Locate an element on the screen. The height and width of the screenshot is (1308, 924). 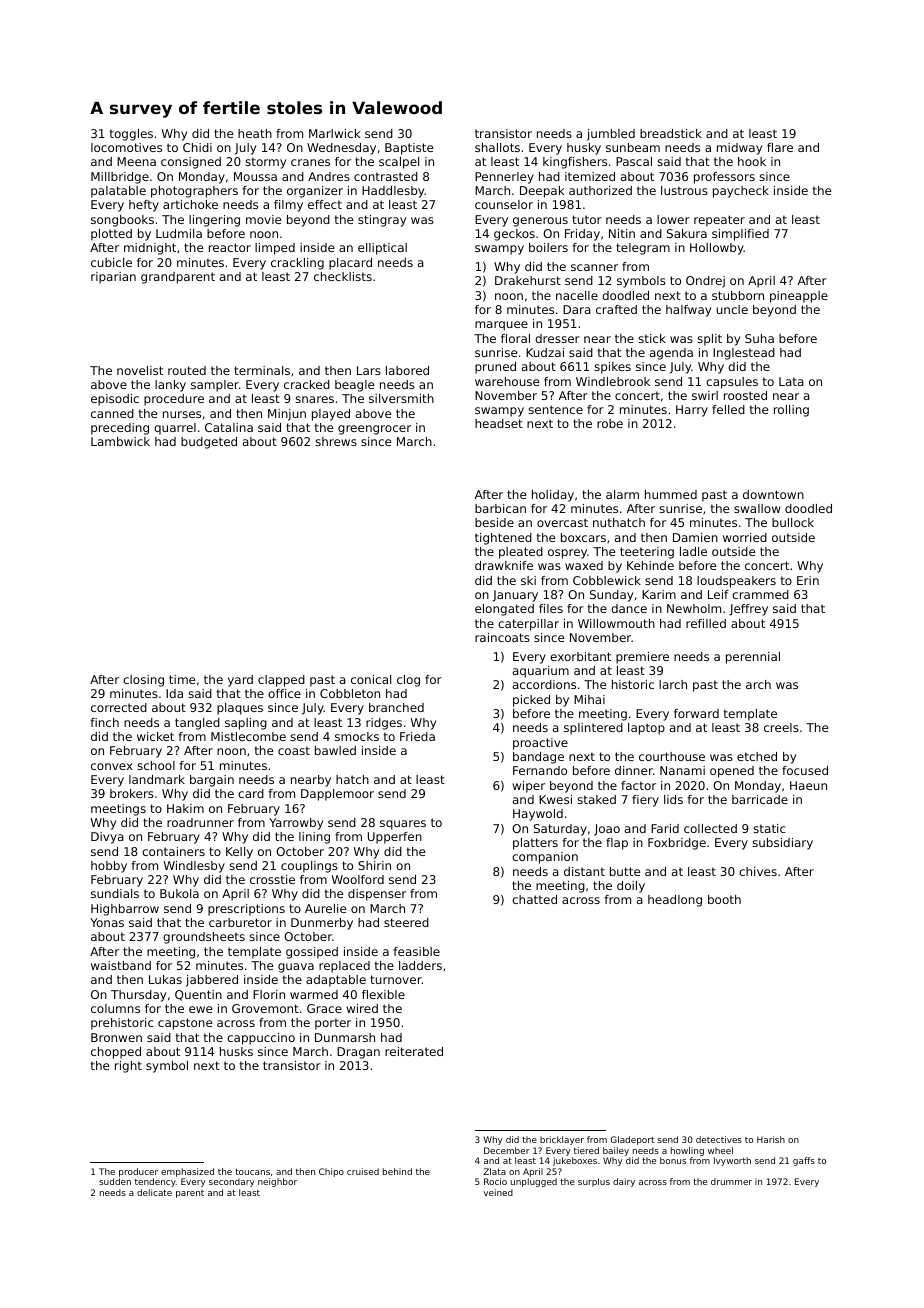
Drakehurst is located at coordinates (528, 280).
